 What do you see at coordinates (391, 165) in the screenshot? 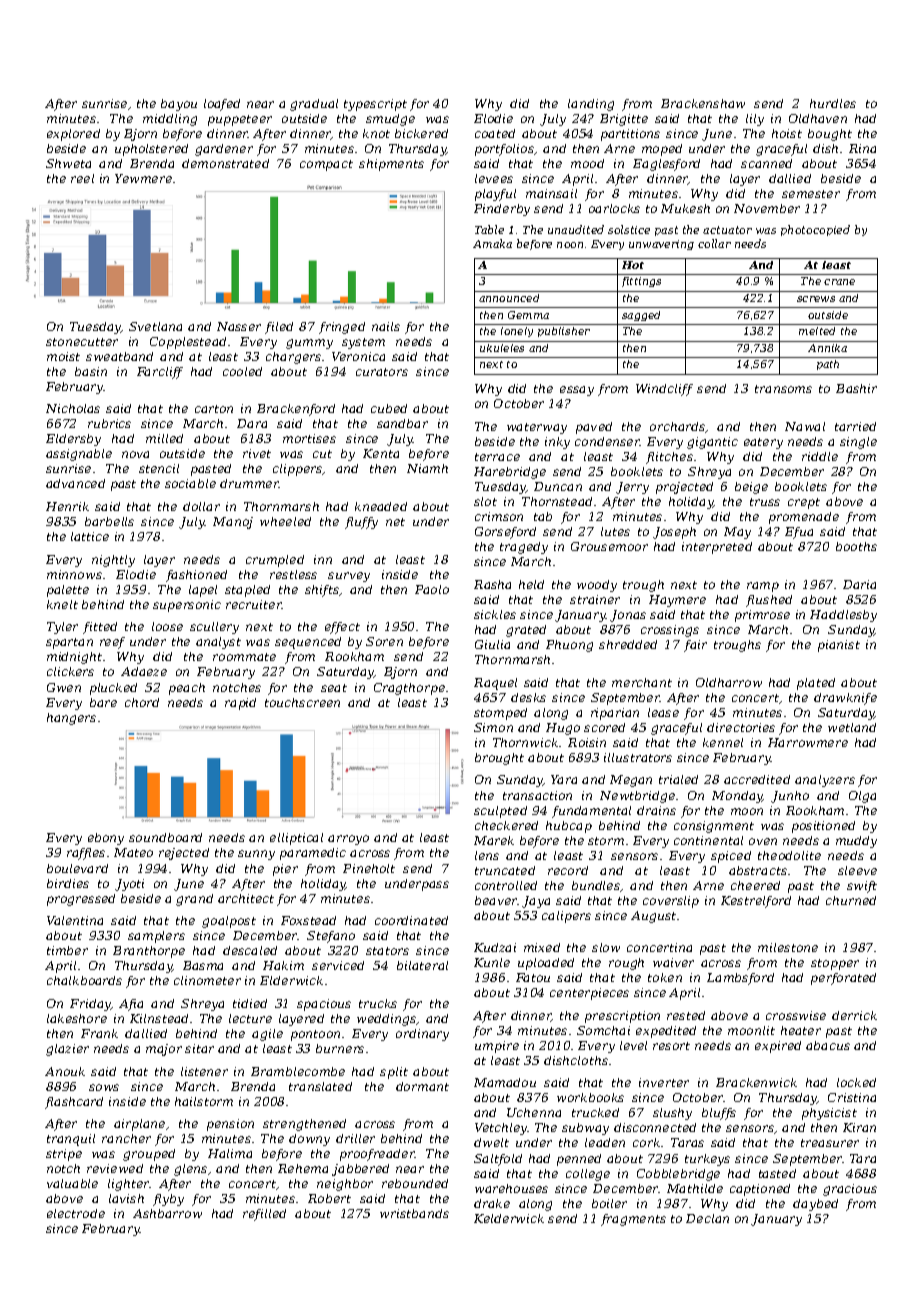
I see `shipments` at bounding box center [391, 165].
